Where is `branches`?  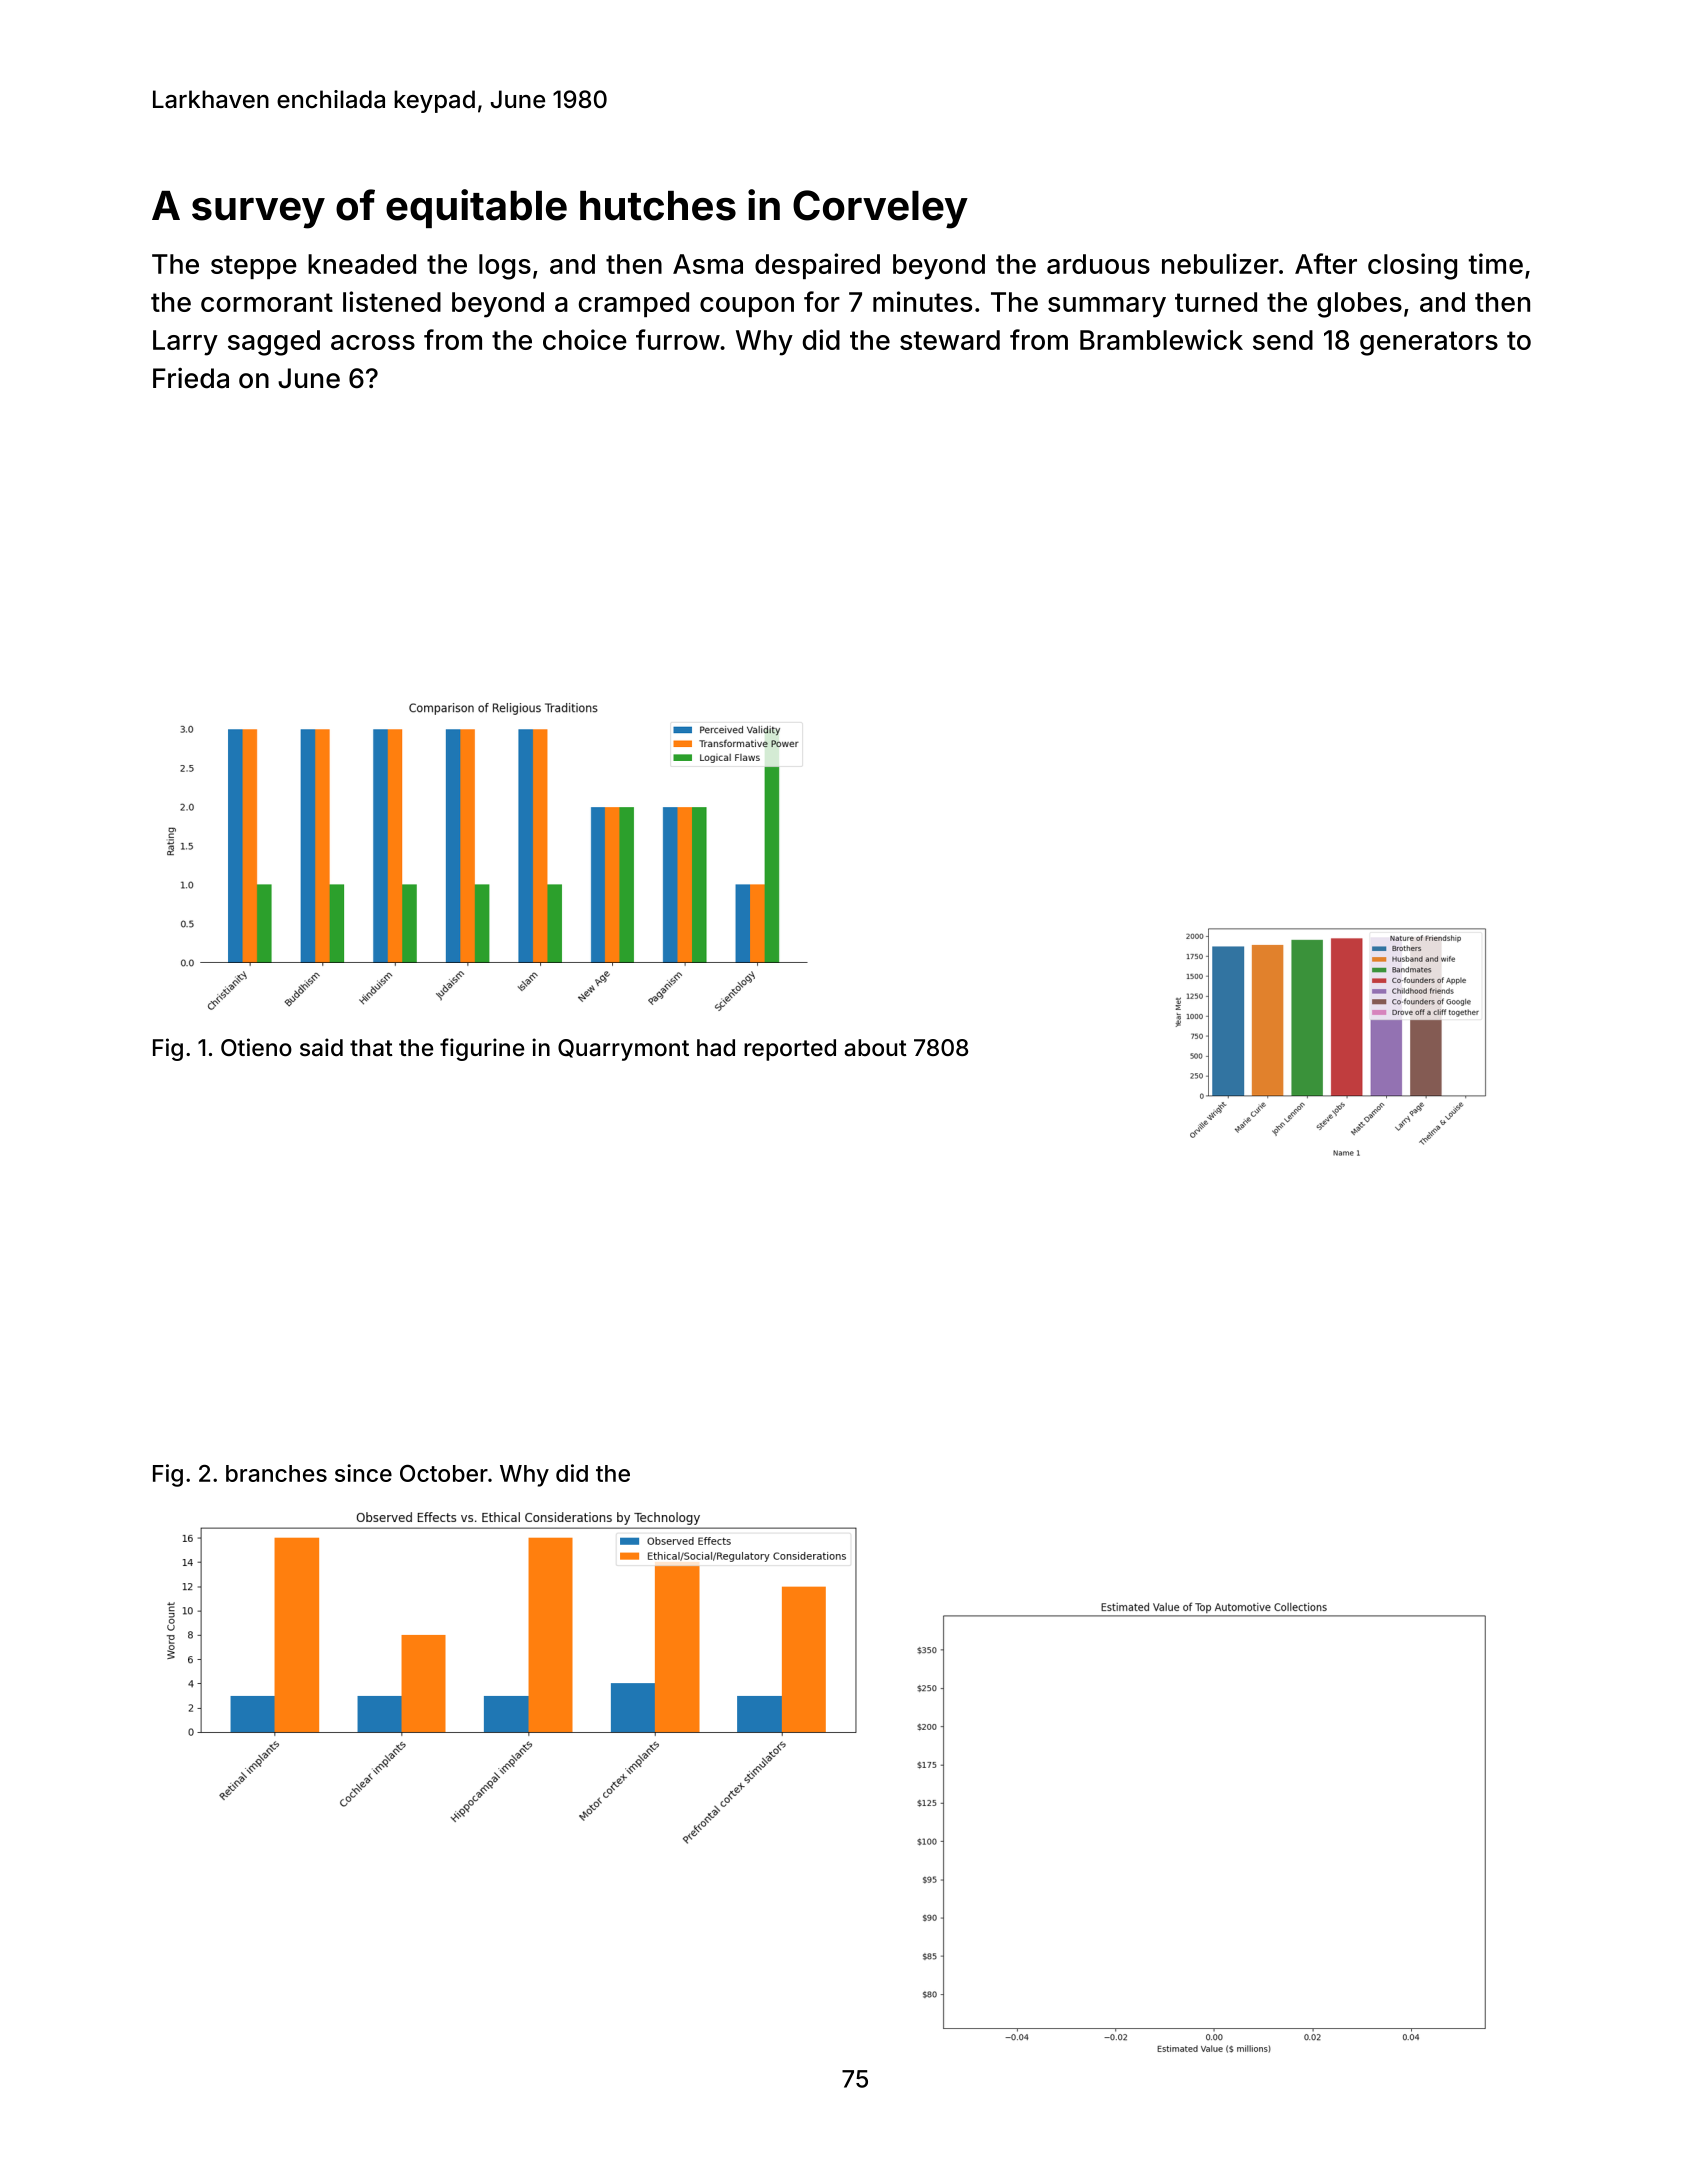 branches is located at coordinates (276, 1473).
